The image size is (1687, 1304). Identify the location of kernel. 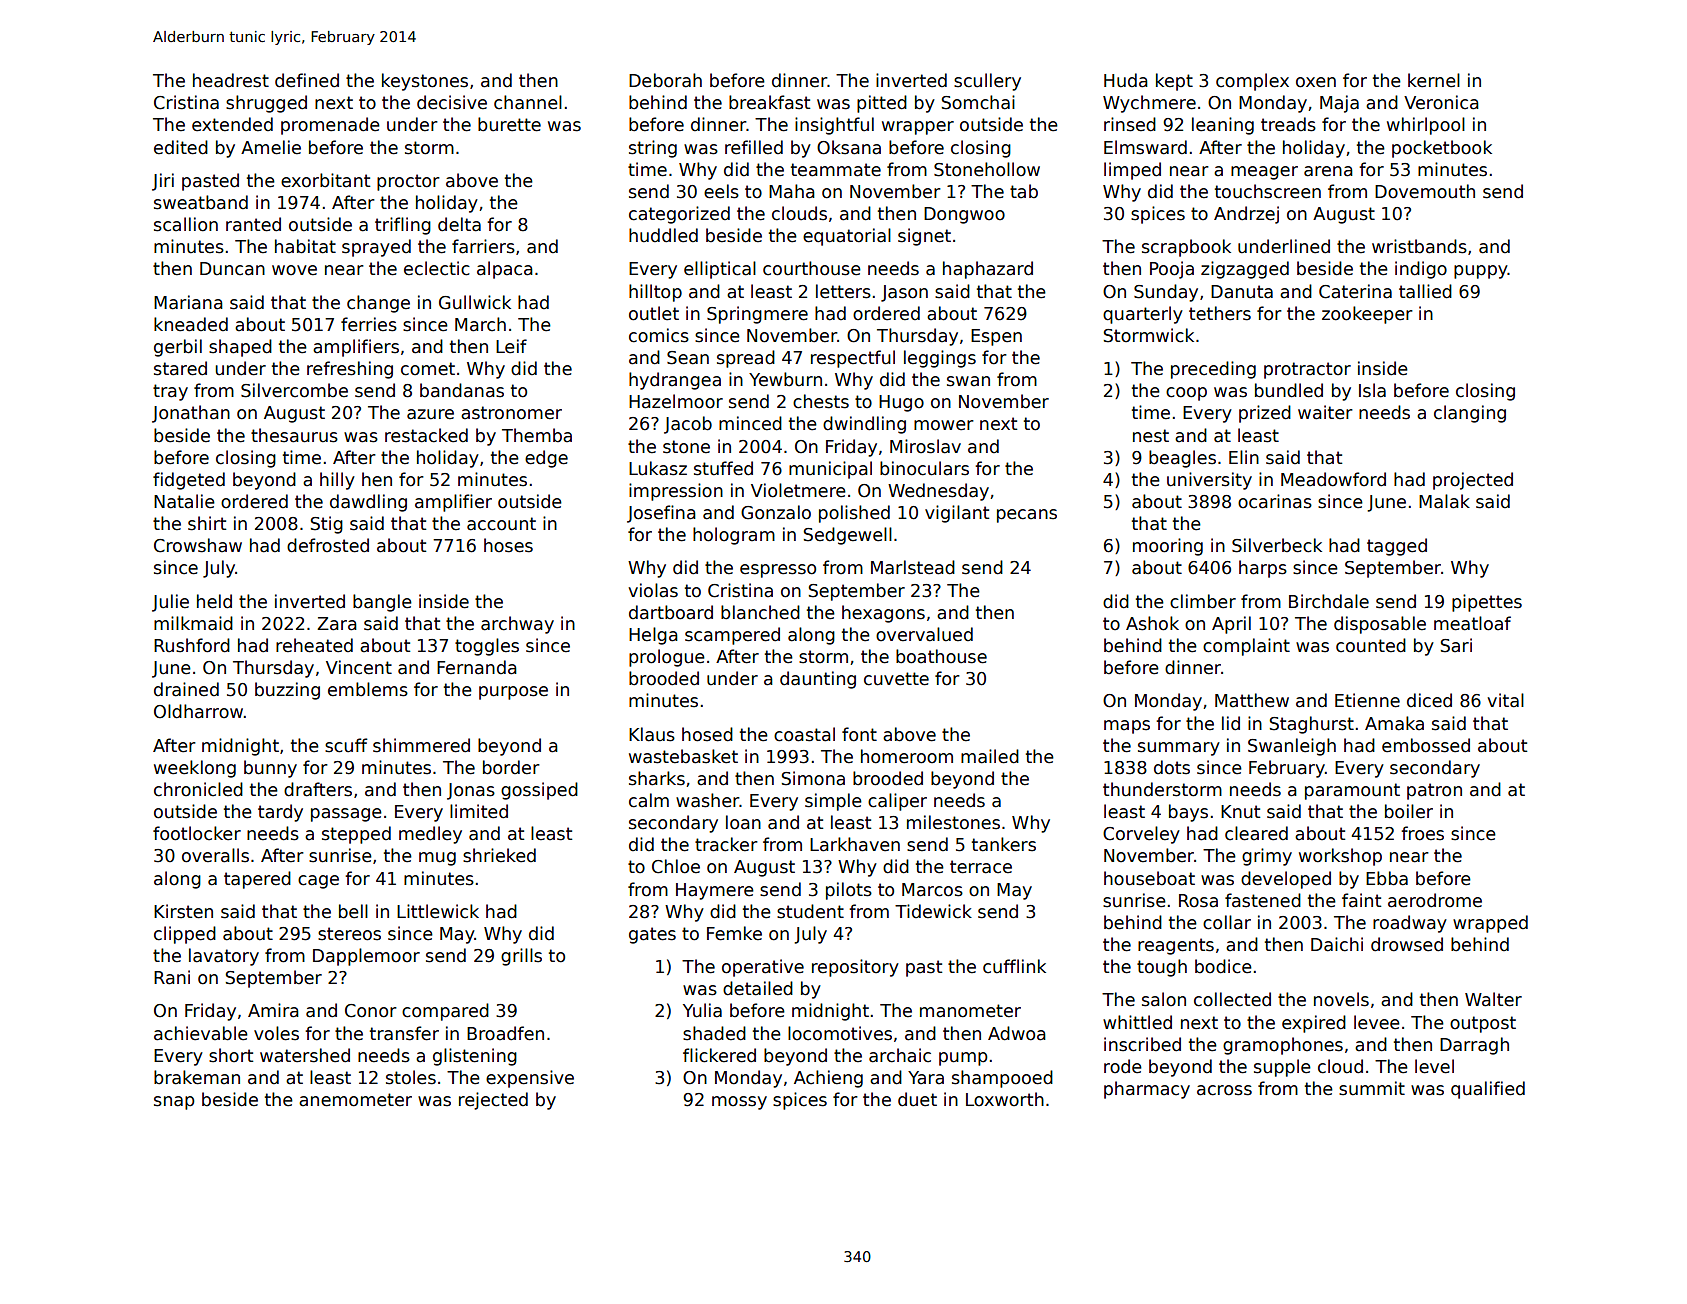
(1434, 80).
